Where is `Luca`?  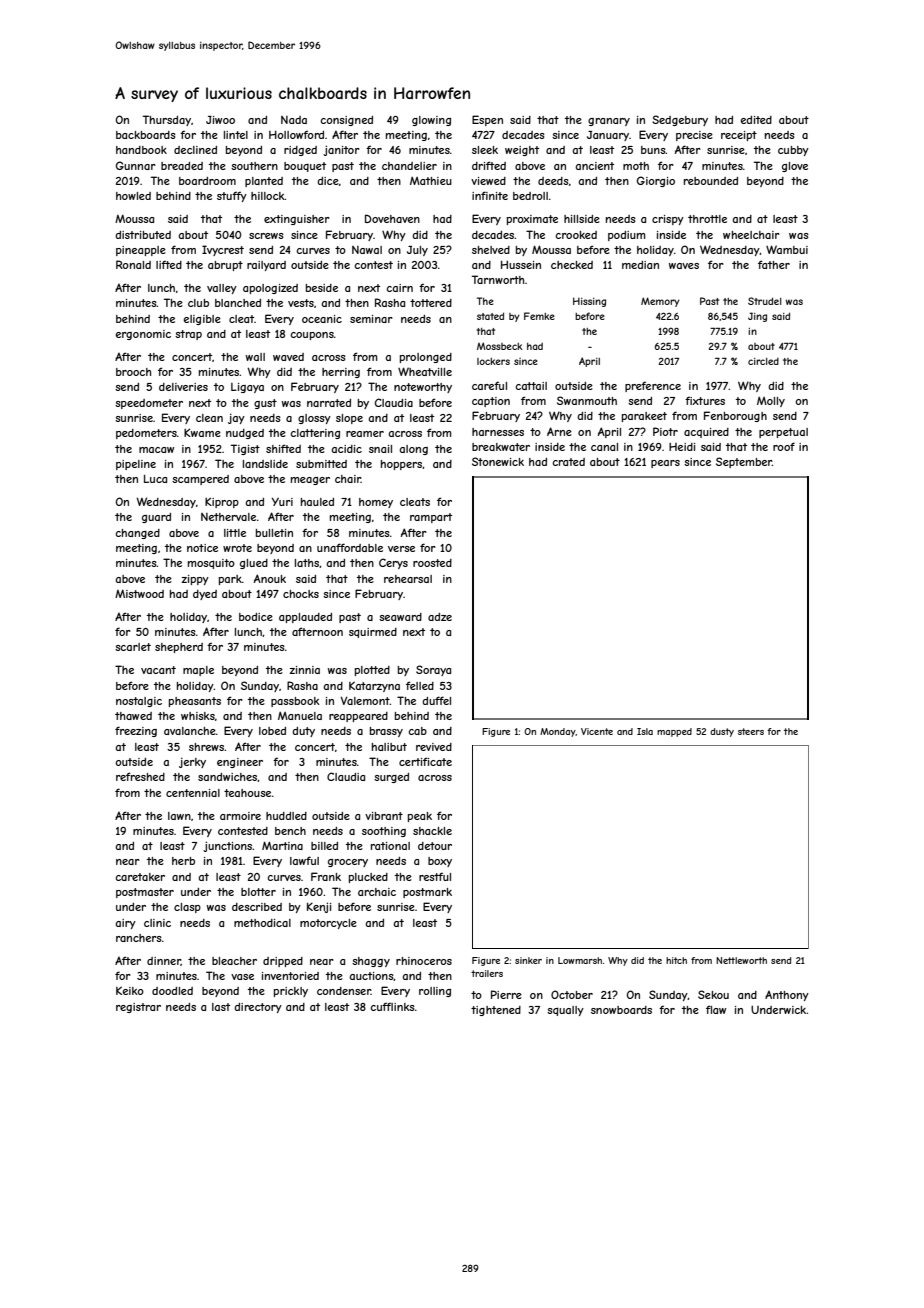 Luca is located at coordinates (155, 479).
